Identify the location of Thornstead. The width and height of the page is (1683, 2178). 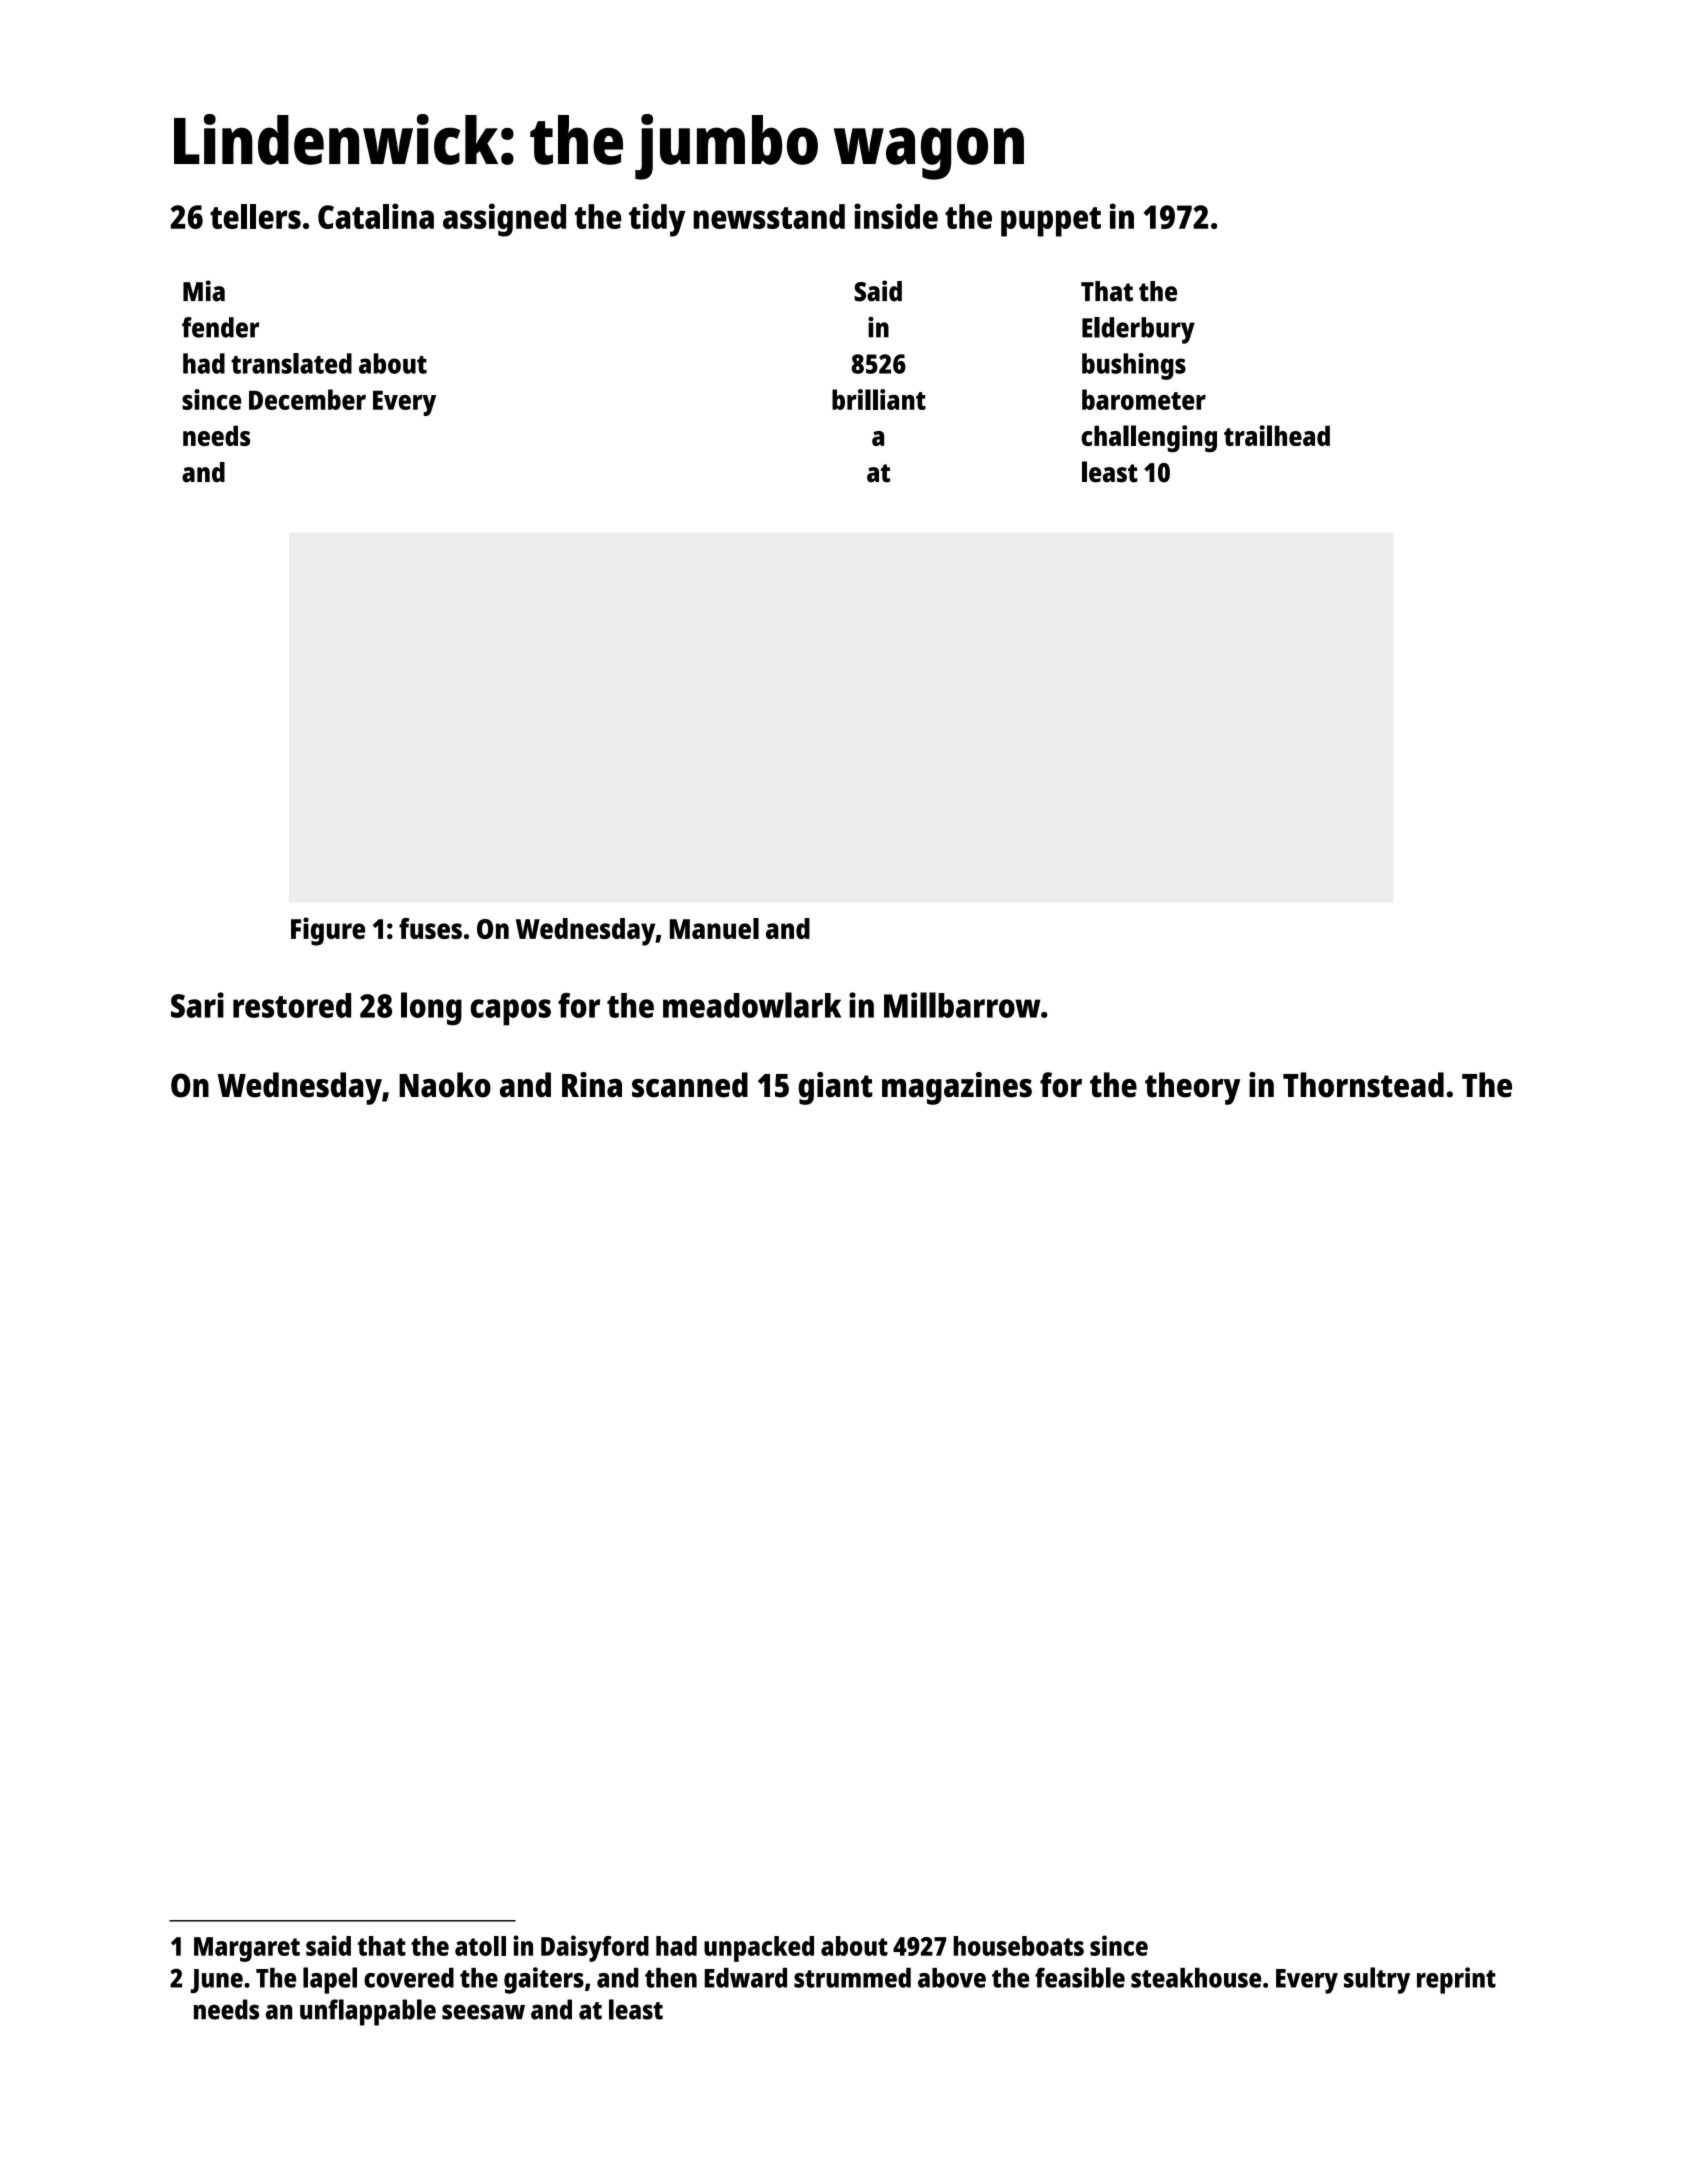
(1363, 1085).
